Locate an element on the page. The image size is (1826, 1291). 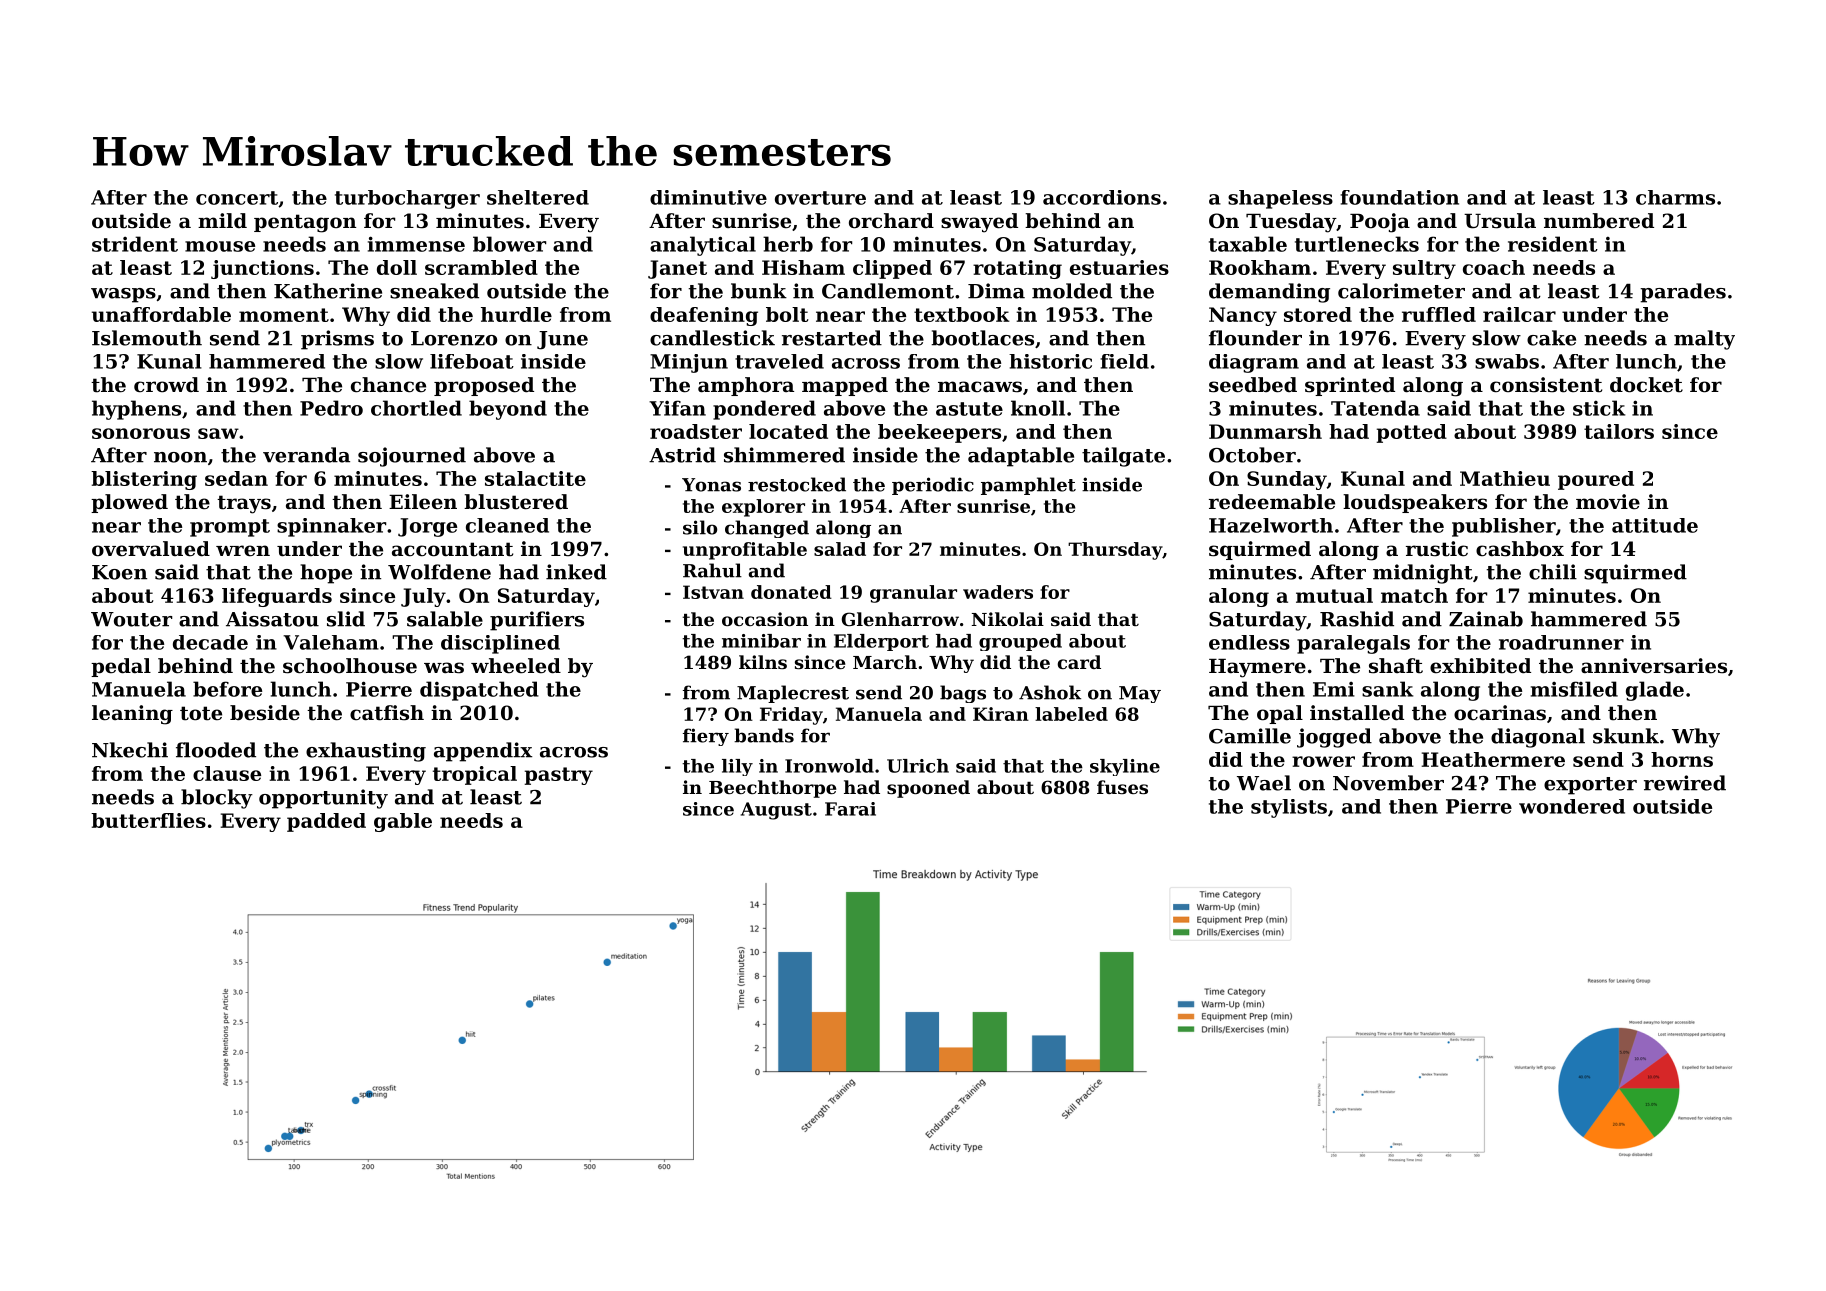
sheltered is located at coordinates (538, 197).
